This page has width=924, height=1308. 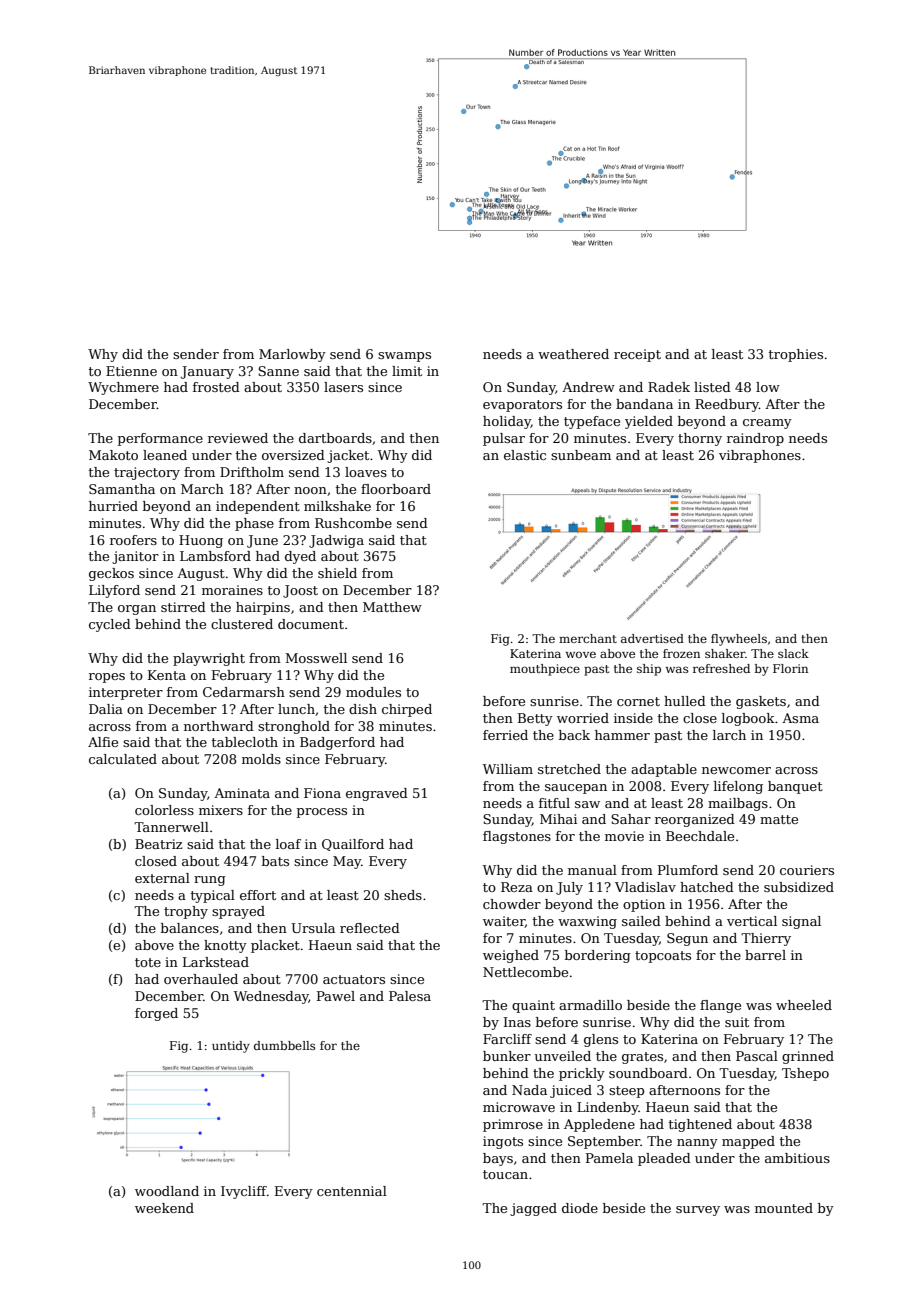 What do you see at coordinates (292, 355) in the page?
I see `Marlowby` at bounding box center [292, 355].
